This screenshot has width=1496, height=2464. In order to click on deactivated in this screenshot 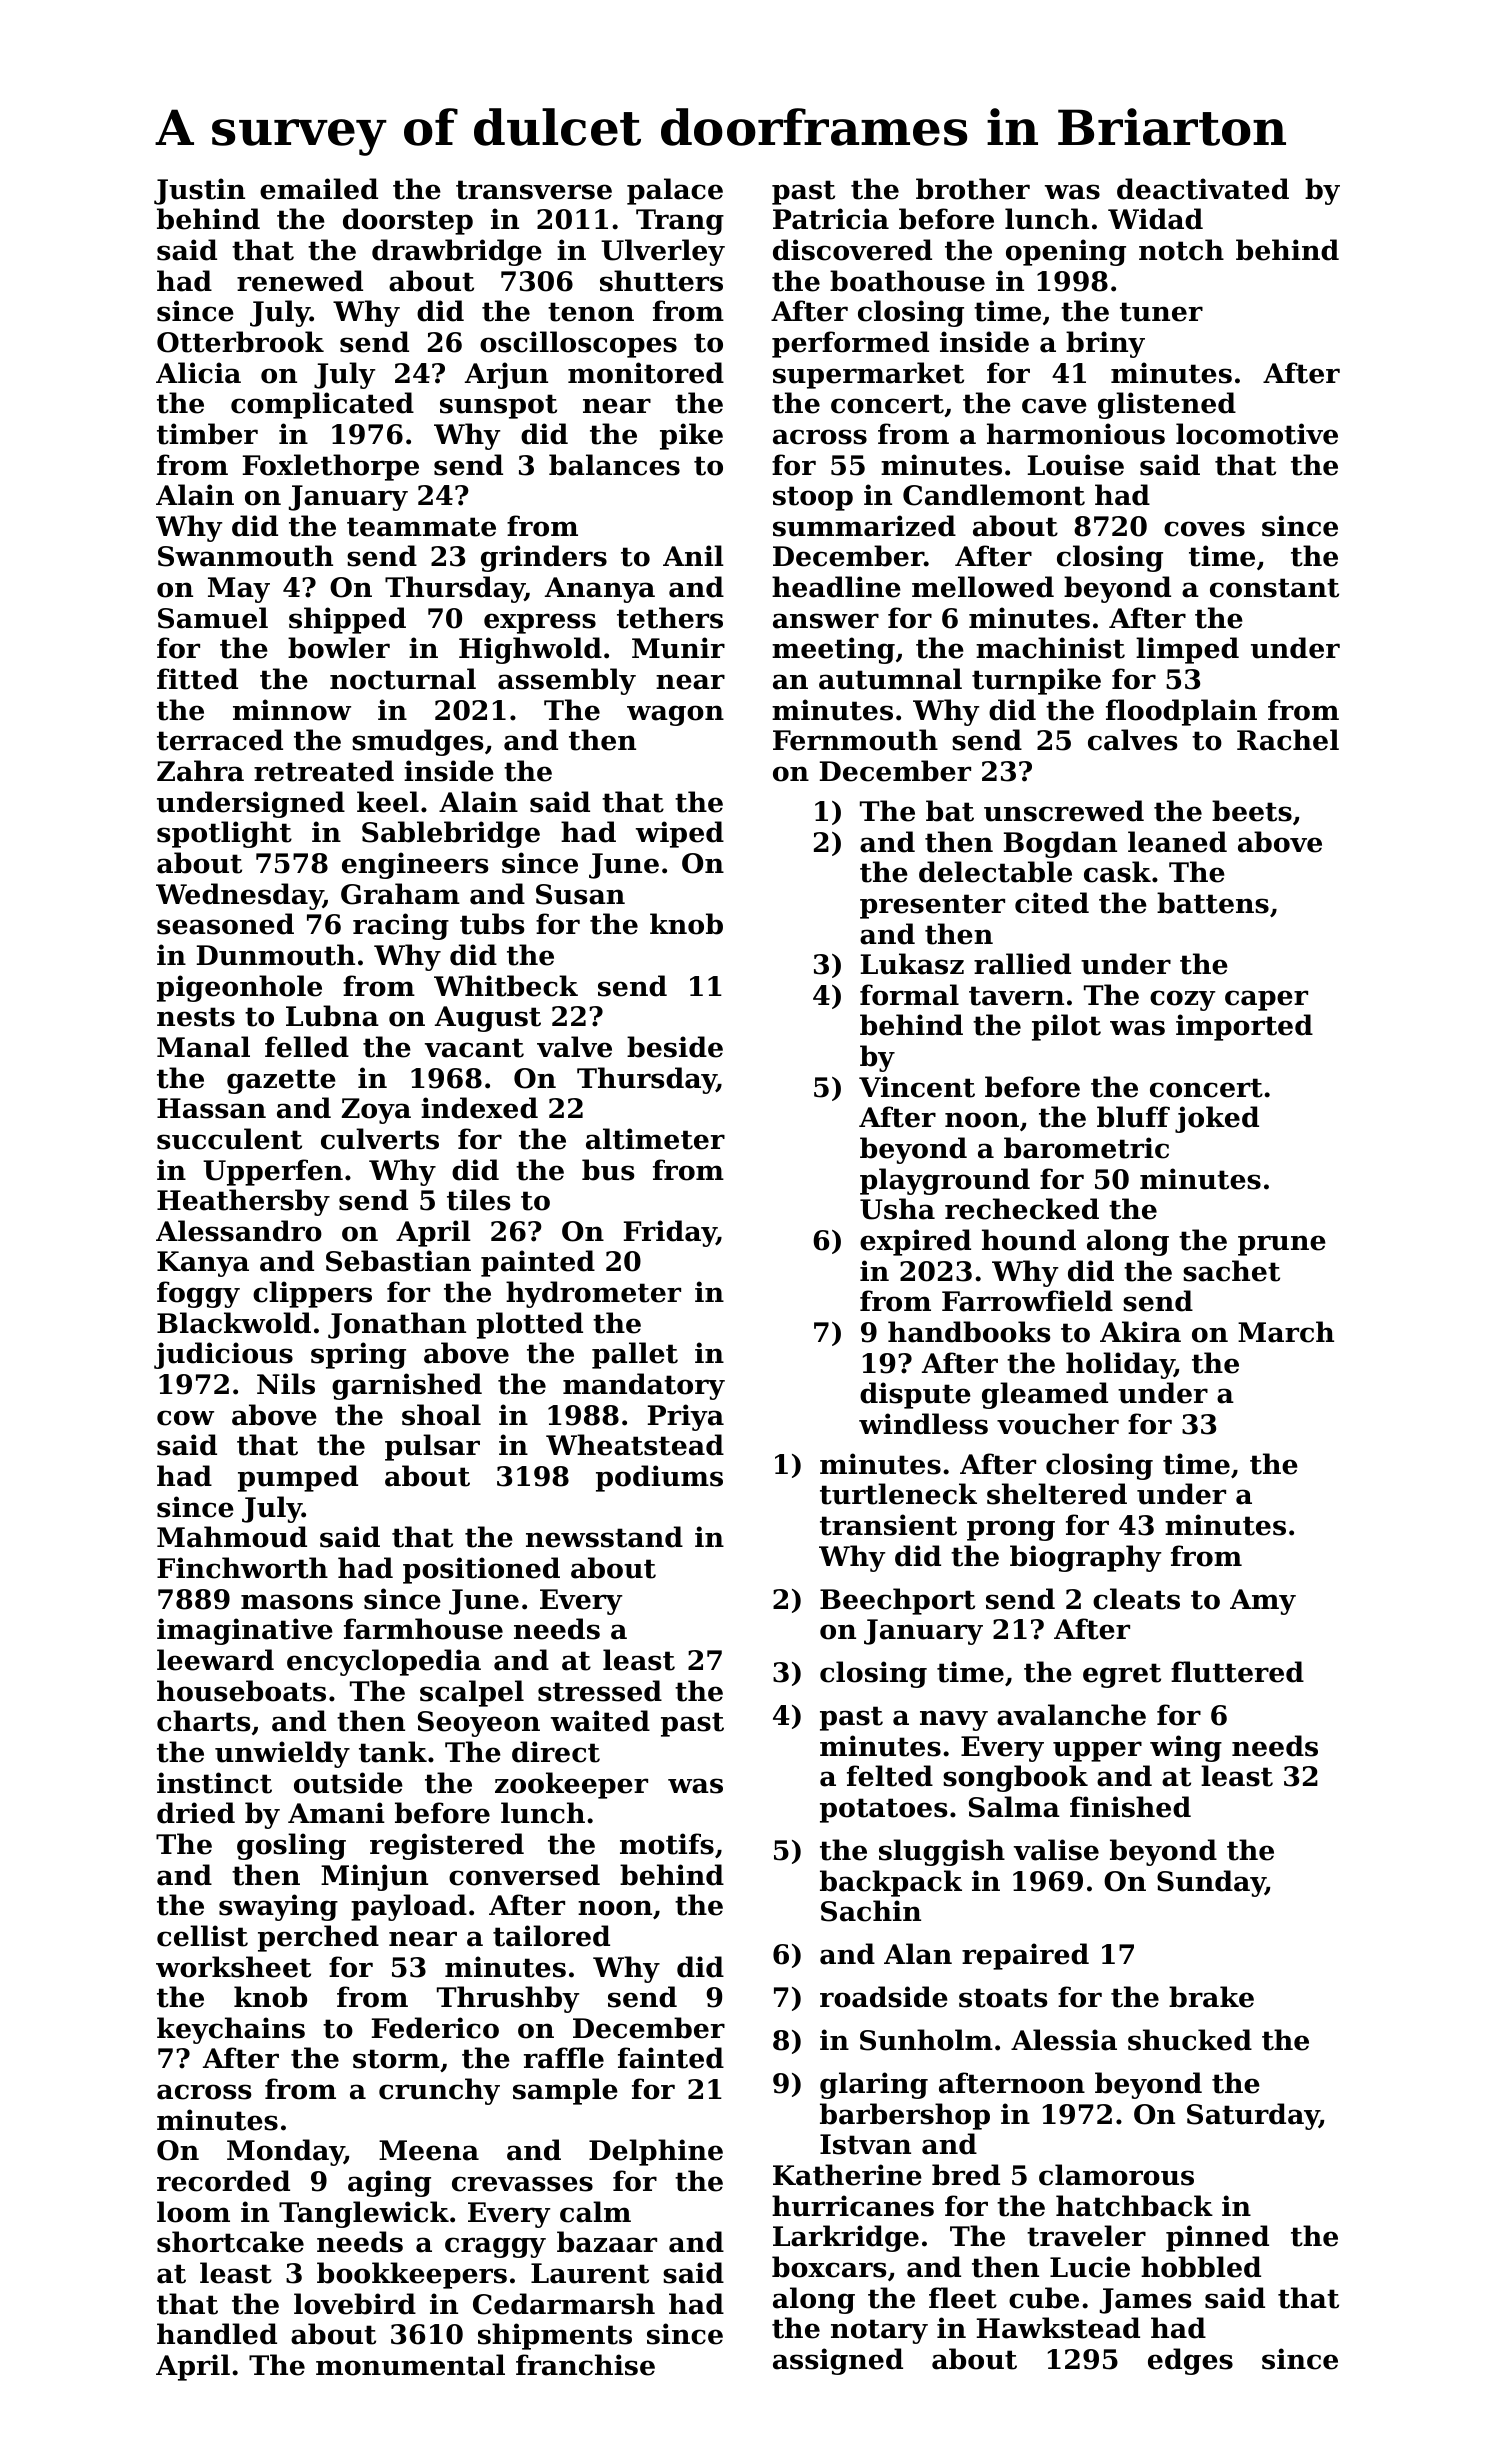, I will do `click(1203, 189)`.
